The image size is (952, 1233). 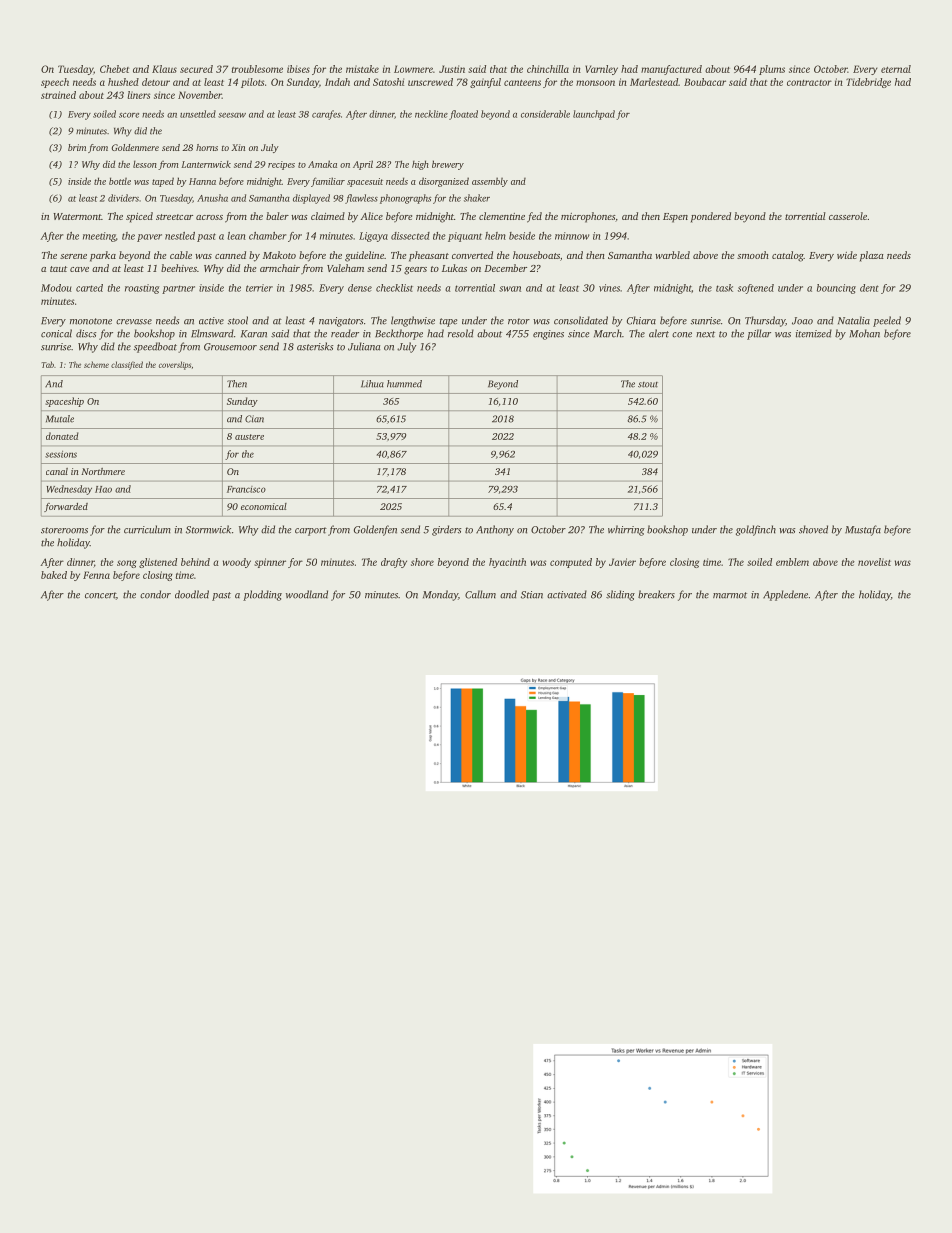 What do you see at coordinates (307, 594) in the document?
I see `woodland` at bounding box center [307, 594].
